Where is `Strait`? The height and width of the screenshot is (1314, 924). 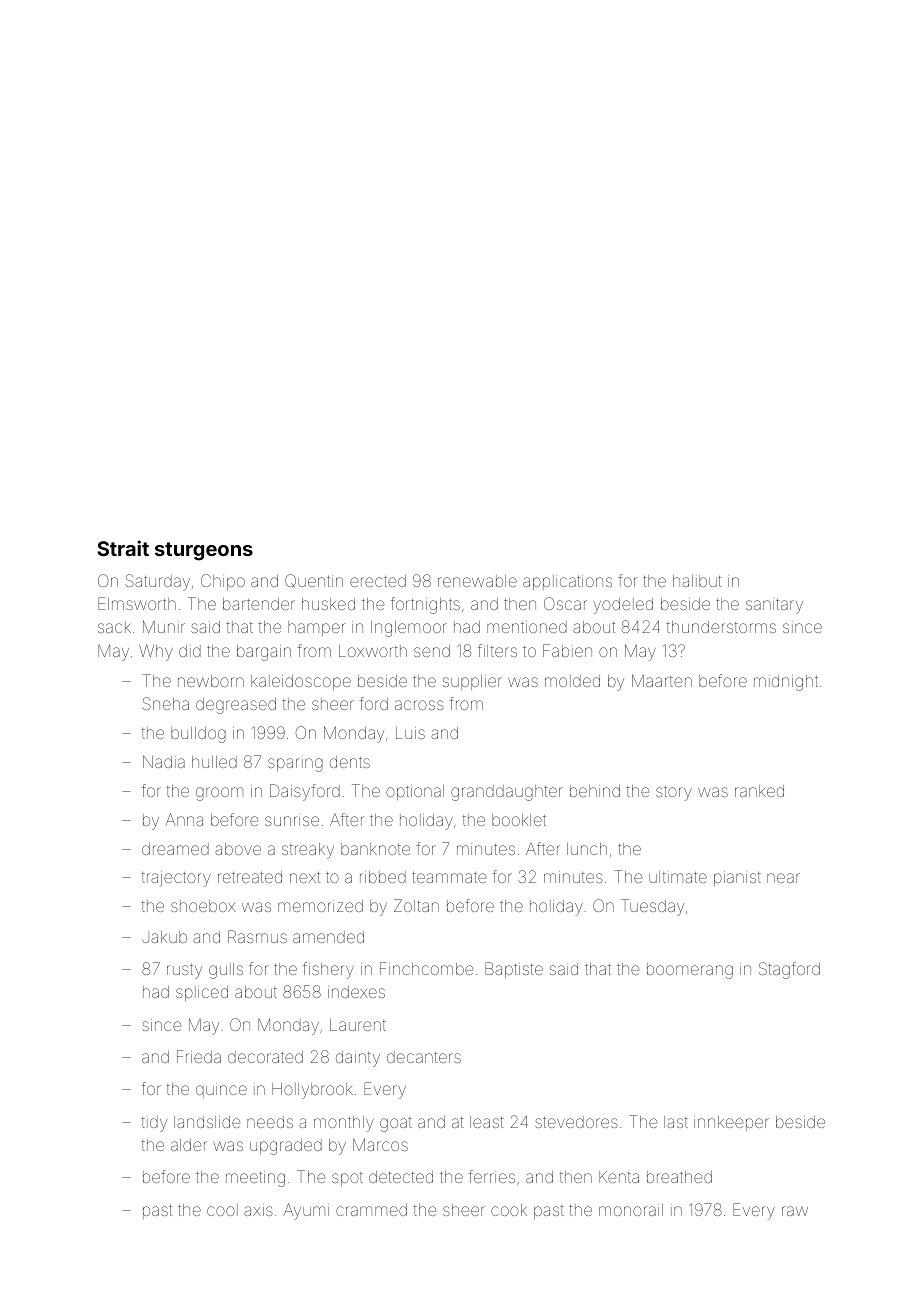
Strait is located at coordinates (123, 548).
